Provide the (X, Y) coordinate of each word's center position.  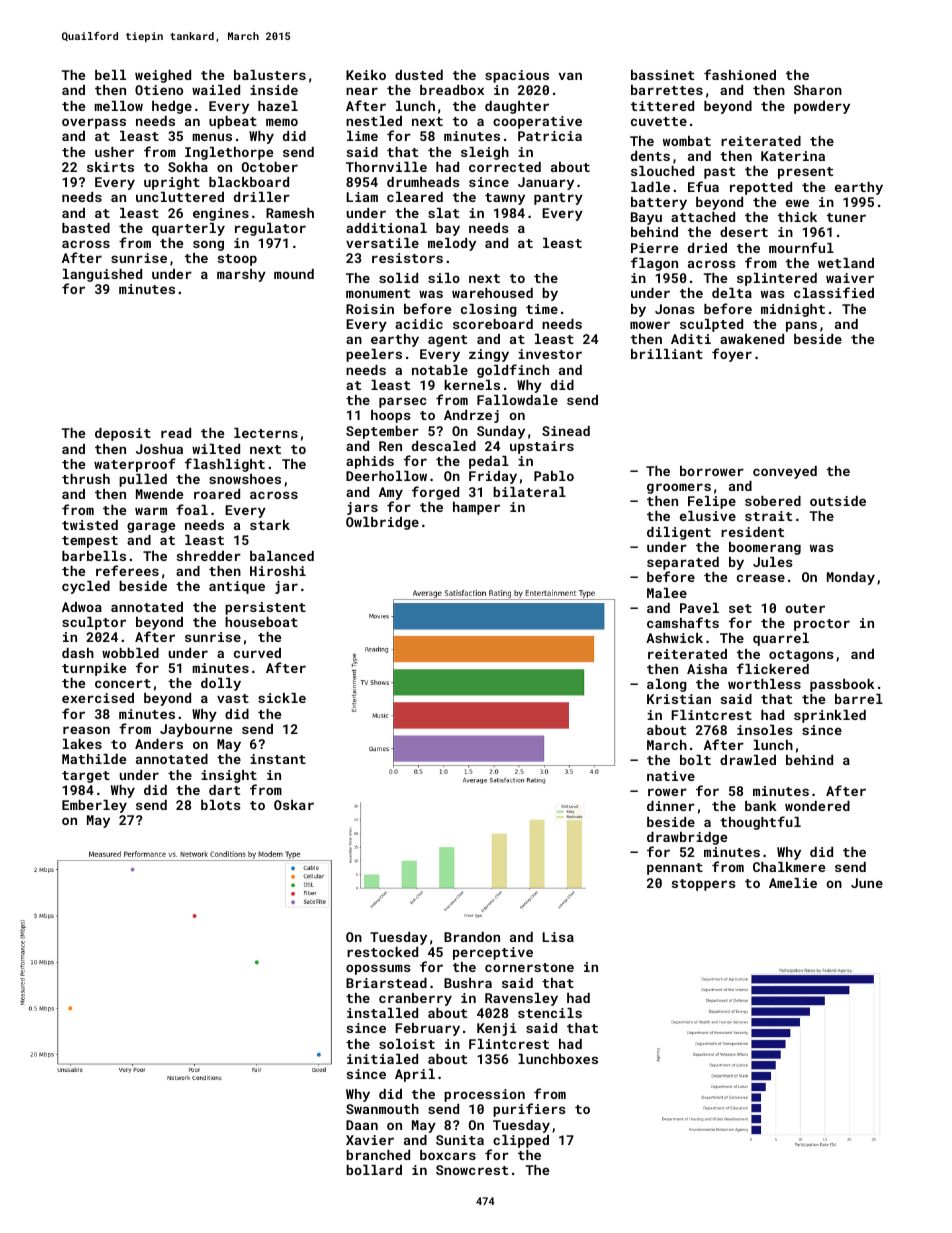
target (86, 777)
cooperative (537, 122)
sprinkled (830, 716)
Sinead (566, 431)
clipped (521, 1141)
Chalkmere (789, 867)
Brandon (472, 937)
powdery (822, 107)
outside (838, 501)
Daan (362, 1125)
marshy (241, 275)
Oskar (294, 805)
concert (123, 683)
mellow (119, 106)
